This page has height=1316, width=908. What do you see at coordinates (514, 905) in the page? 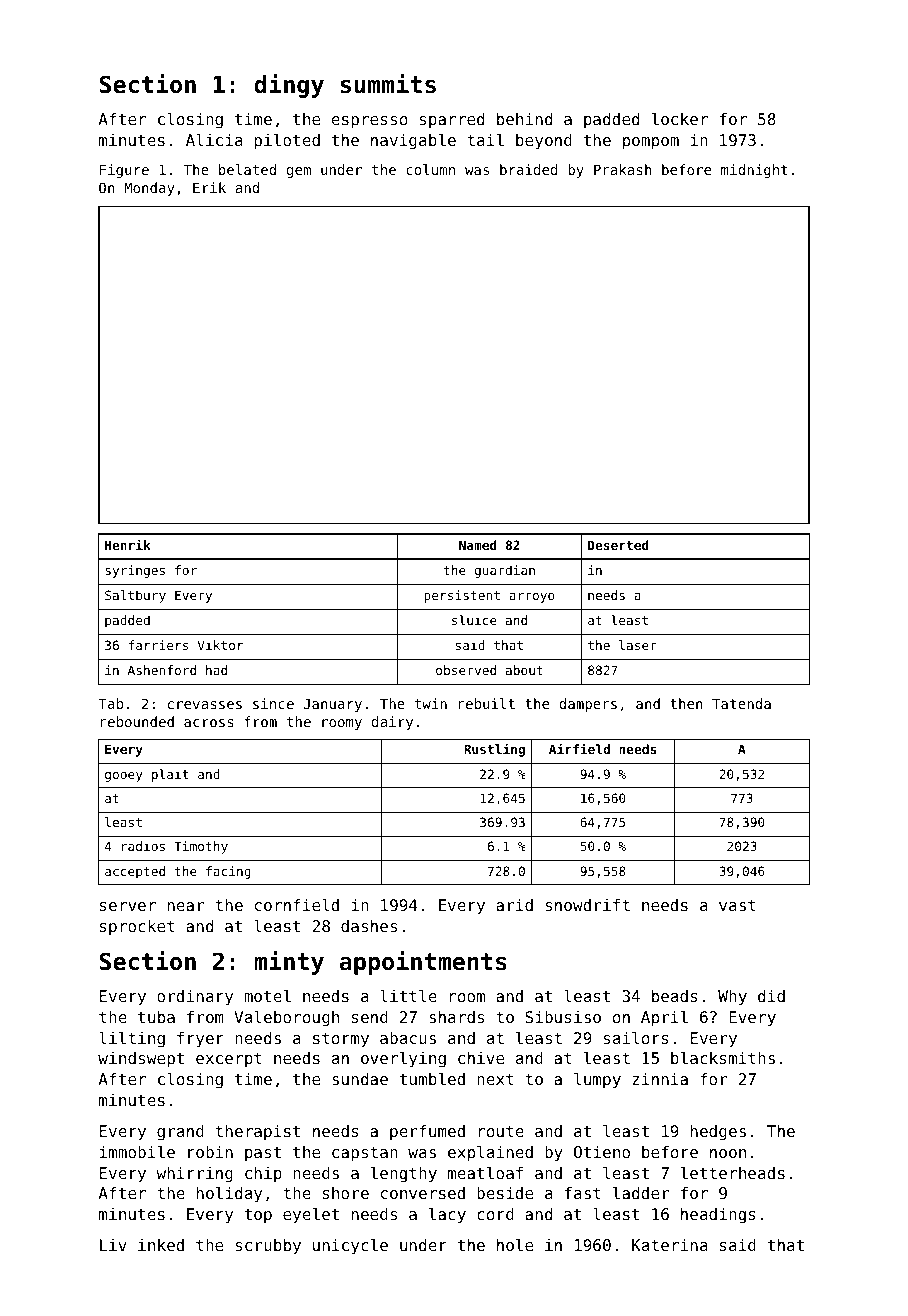
I see `arid` at bounding box center [514, 905].
